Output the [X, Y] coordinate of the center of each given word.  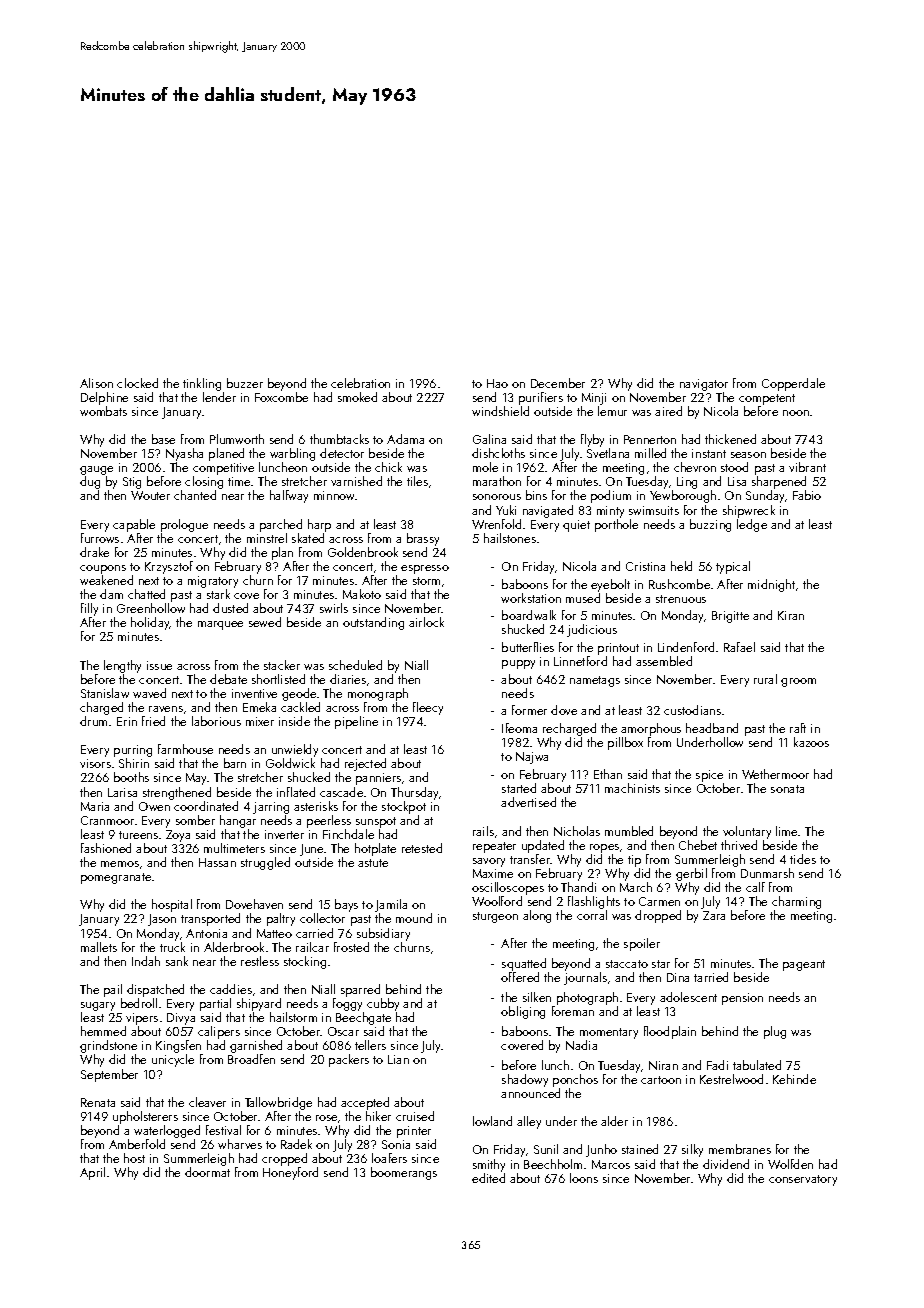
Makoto [362, 594]
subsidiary [383, 934]
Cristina [645, 566]
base [163, 439]
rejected [365, 764]
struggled [265, 863]
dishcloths [498, 453]
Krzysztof [169, 567]
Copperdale [793, 384]
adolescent [688, 997]
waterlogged [167, 1131]
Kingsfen [178, 1046]
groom [798, 682]
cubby [383, 1004]
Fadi [717, 1065]
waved [149, 693]
